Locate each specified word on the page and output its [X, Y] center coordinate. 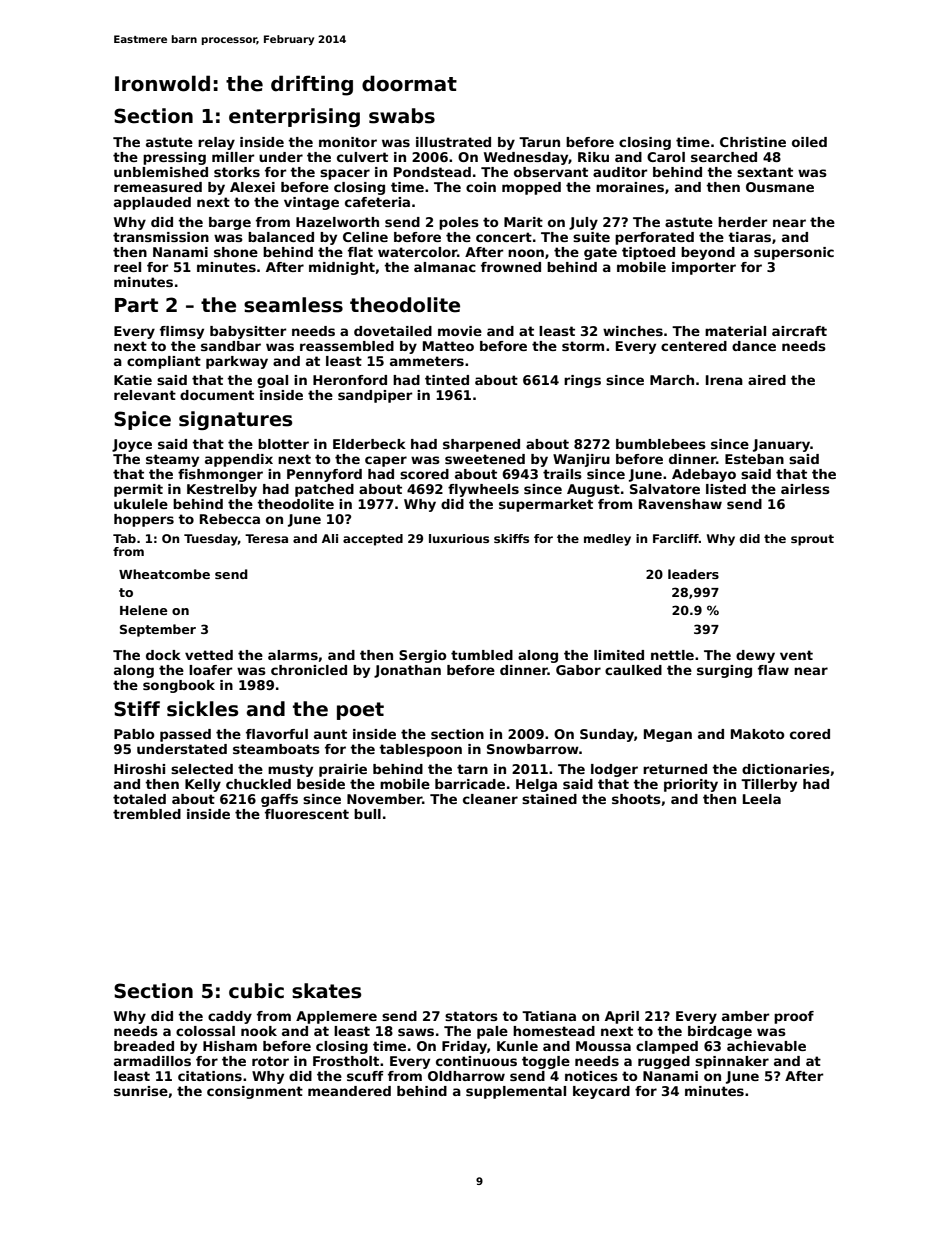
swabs [402, 116]
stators [471, 1016]
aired [767, 380]
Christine [753, 142]
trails [562, 474]
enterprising [294, 117]
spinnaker [732, 1062]
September [158, 630]
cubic [256, 991]
